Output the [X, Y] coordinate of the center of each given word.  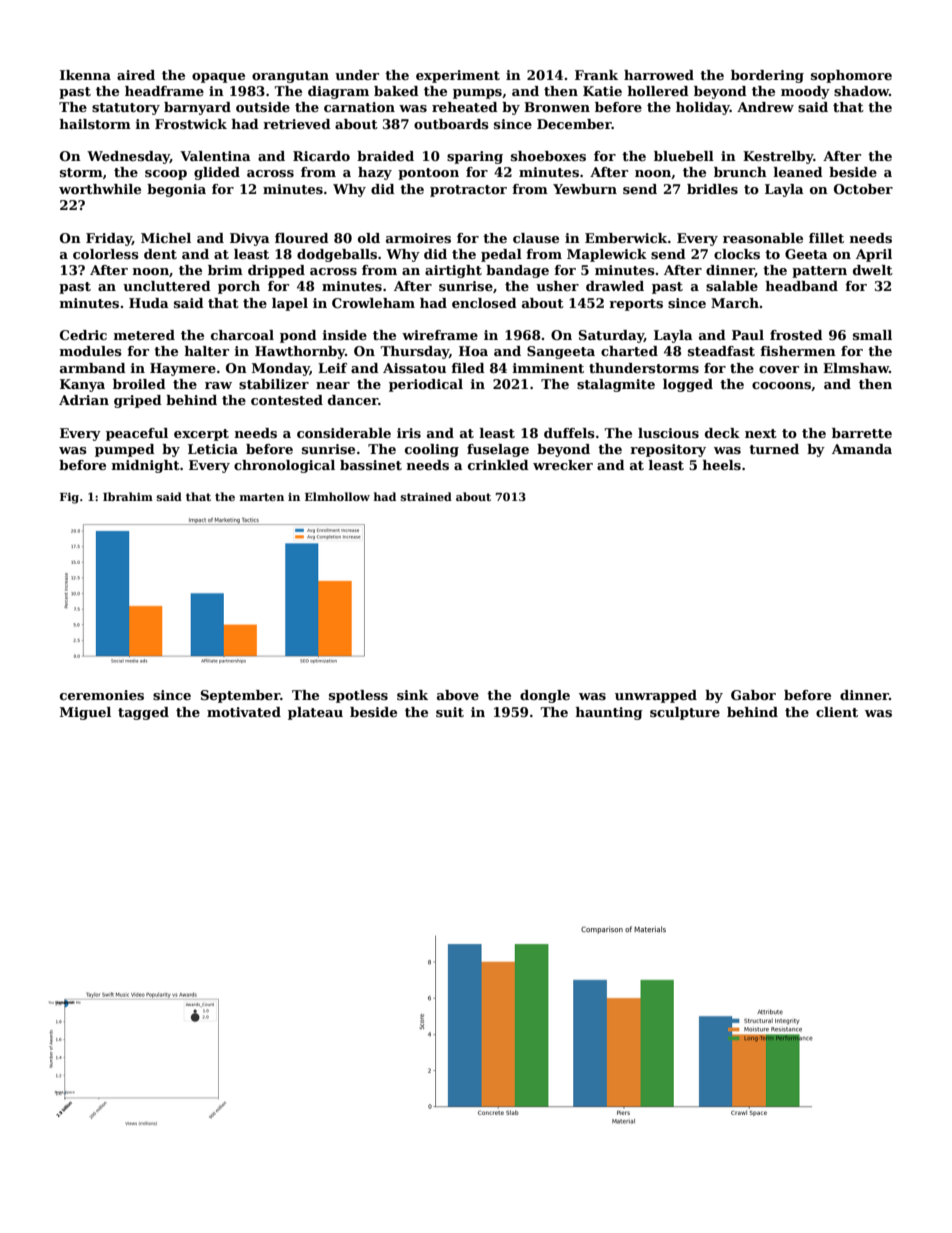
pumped [125, 450]
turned [774, 449]
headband [802, 286]
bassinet [371, 465]
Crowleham [373, 303]
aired [136, 75]
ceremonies [102, 695]
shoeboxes [548, 156]
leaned [798, 172]
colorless [106, 254]
